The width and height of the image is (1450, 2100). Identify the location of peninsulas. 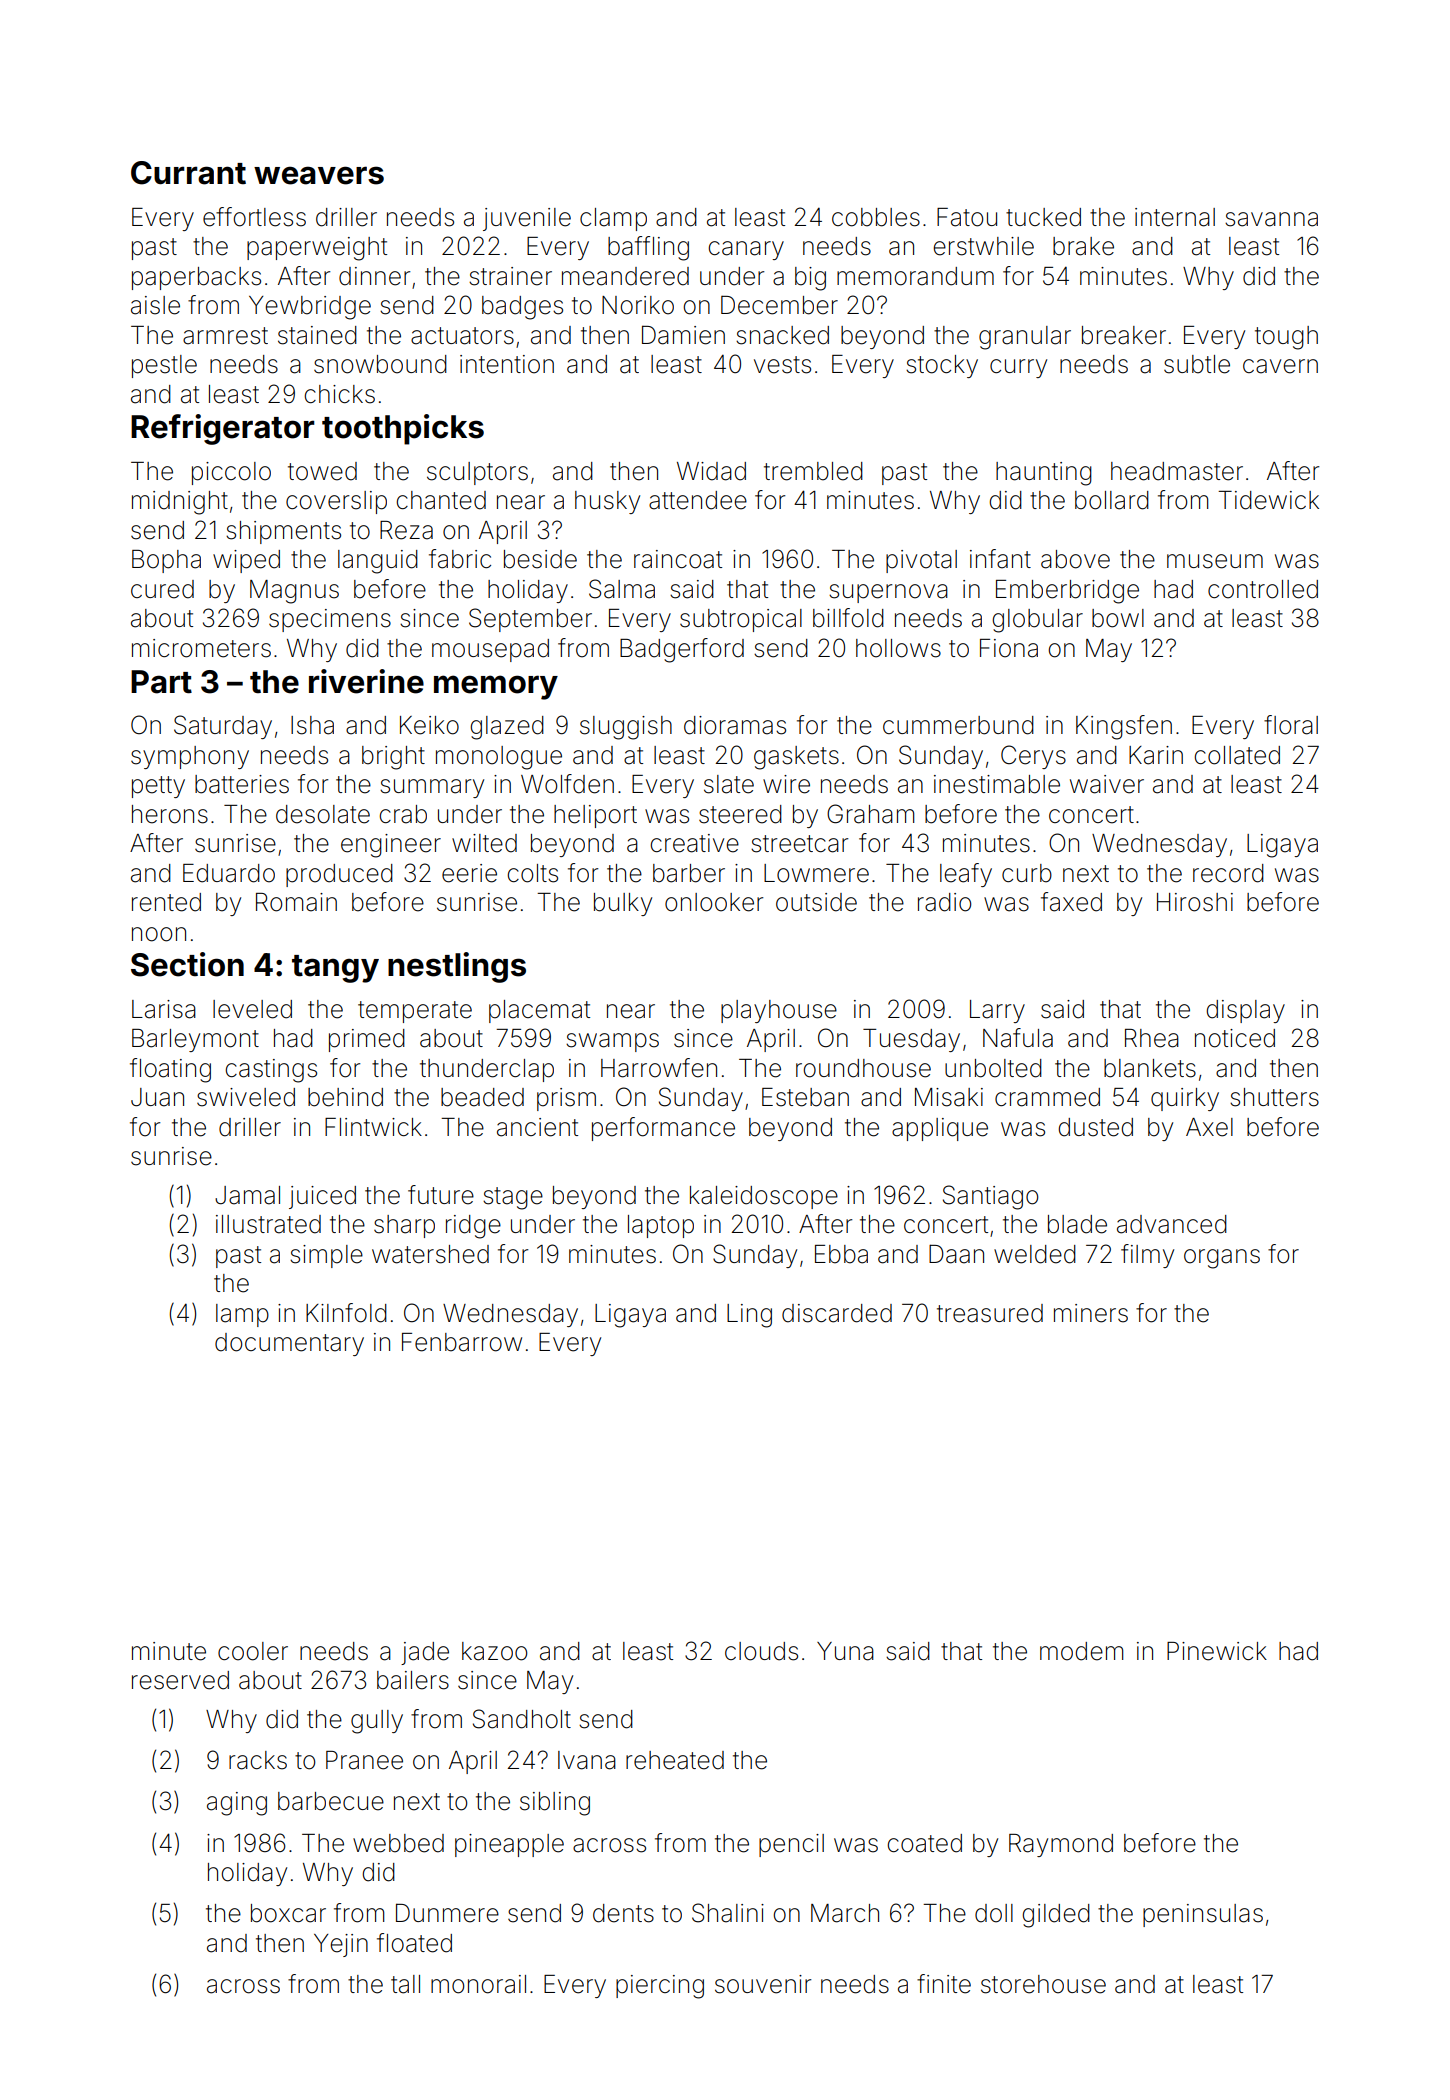
(1203, 1915).
